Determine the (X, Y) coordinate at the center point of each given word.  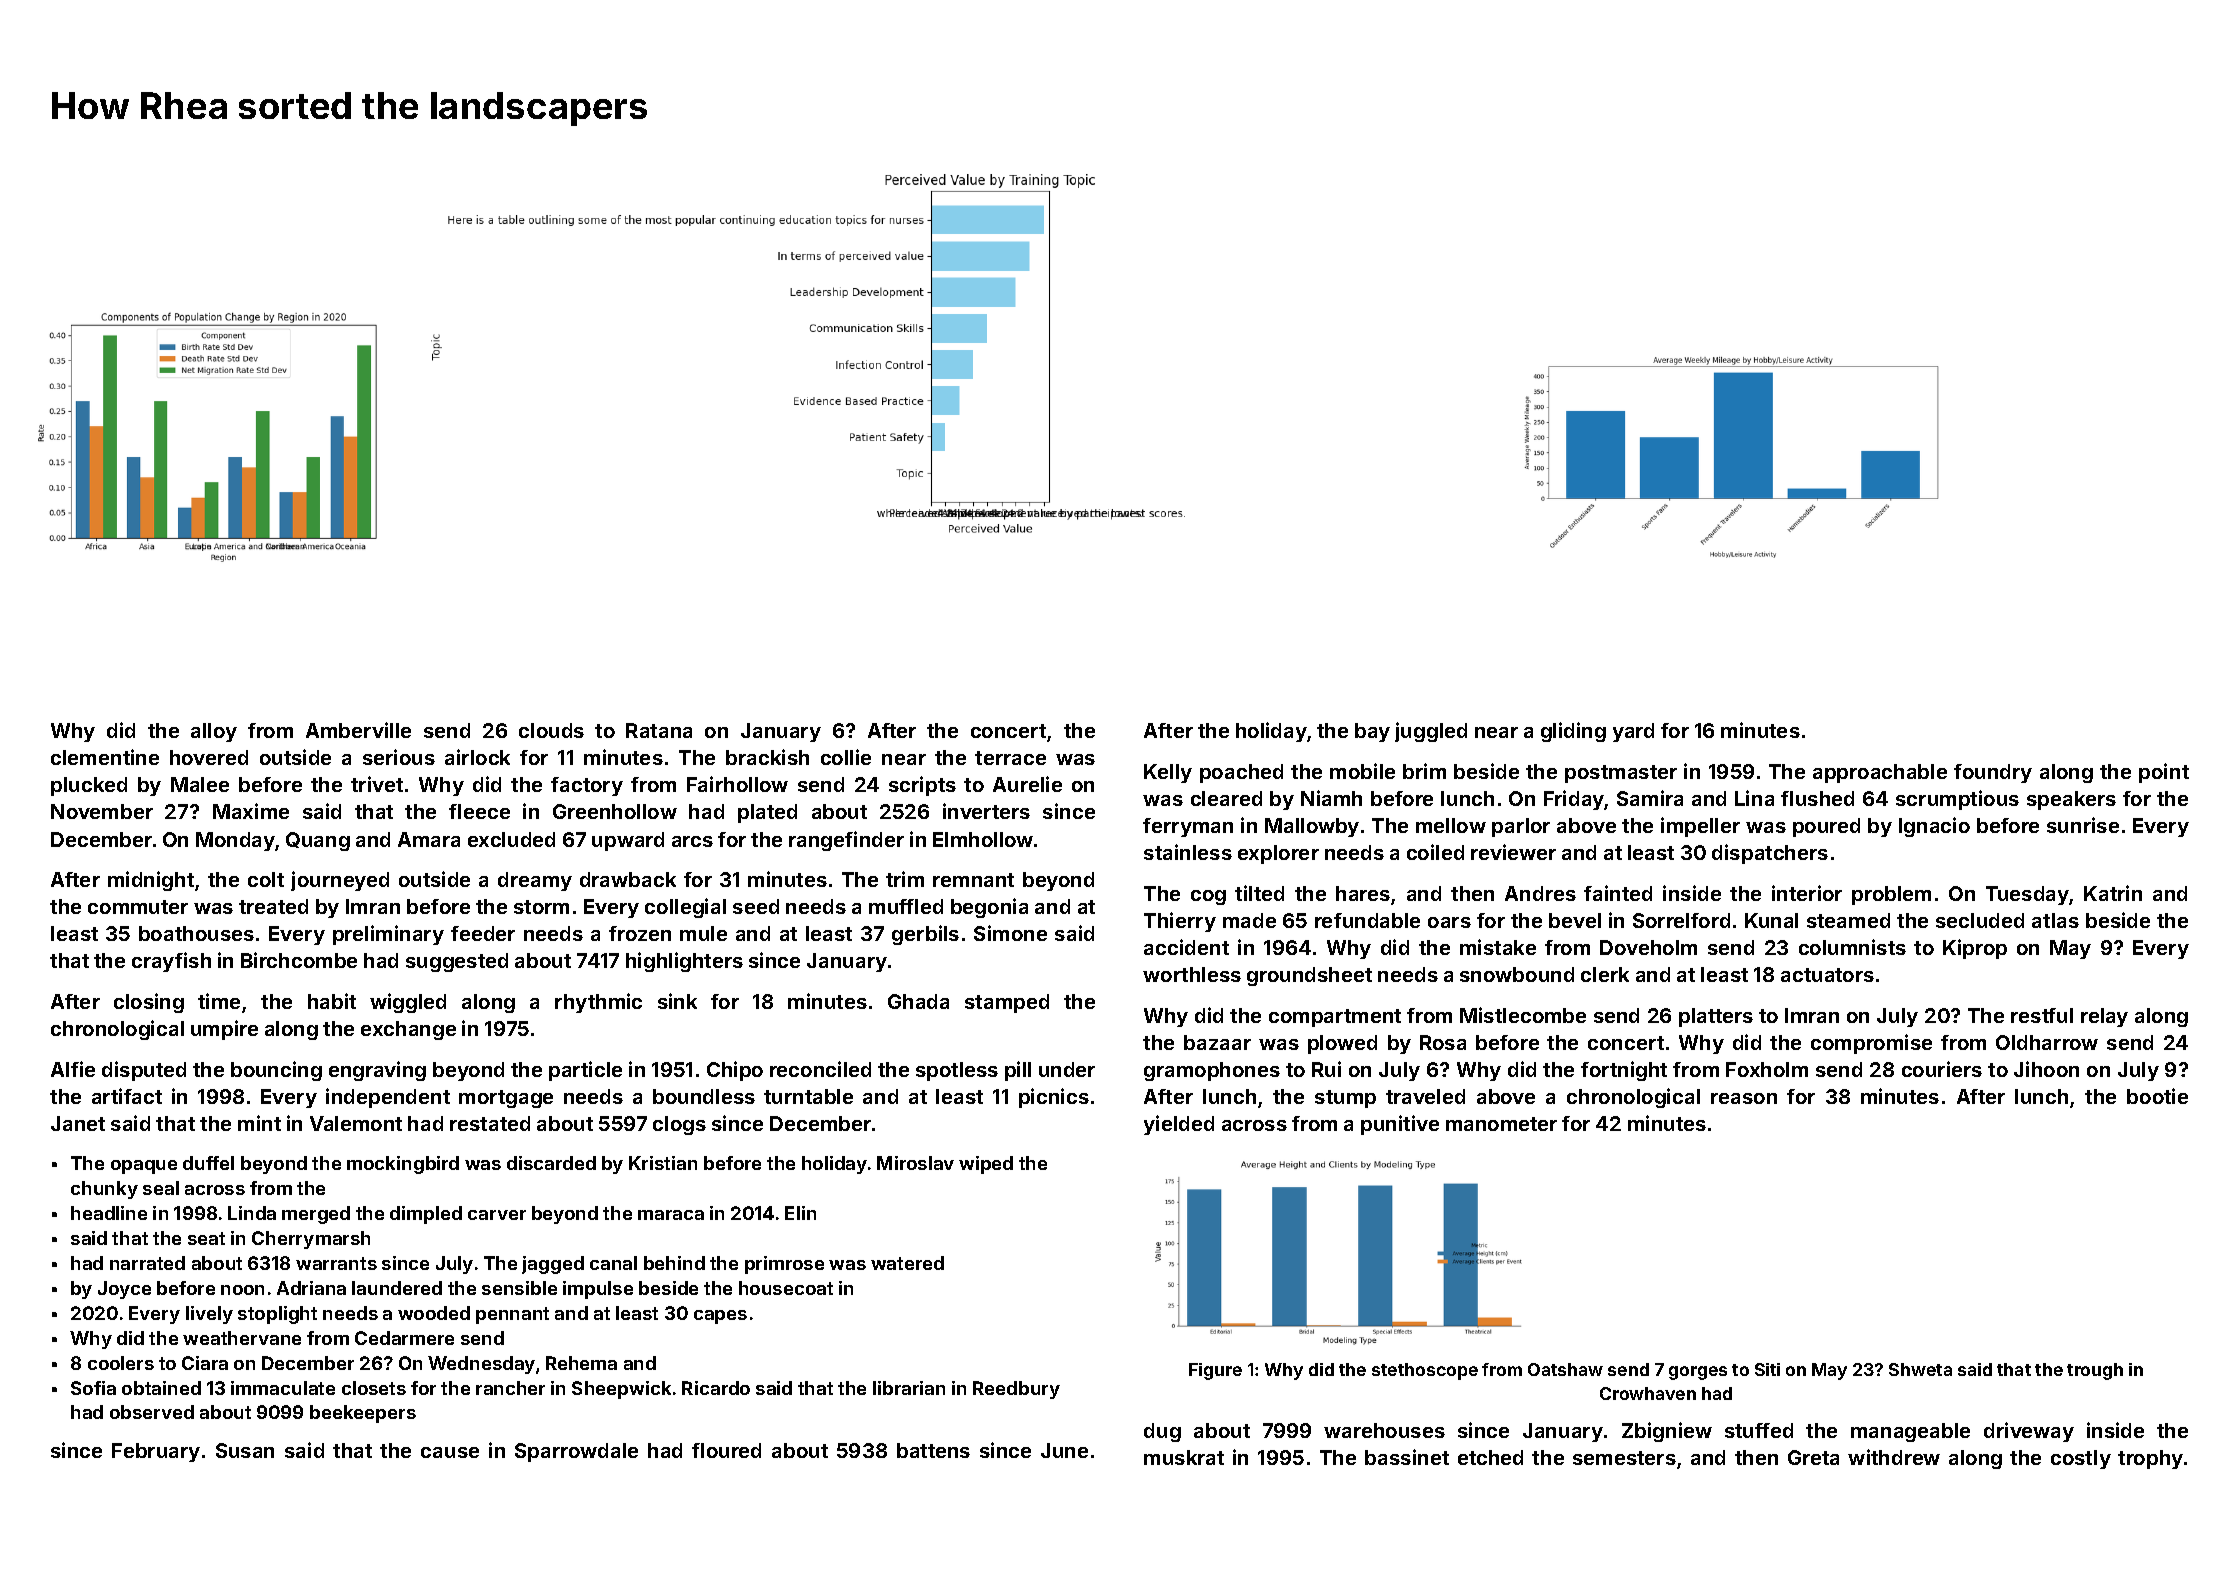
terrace (1010, 758)
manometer (1501, 1124)
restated (490, 1123)
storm (541, 907)
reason (1744, 1098)
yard (1633, 732)
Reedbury (1016, 1390)
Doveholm (1648, 947)
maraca (671, 1215)
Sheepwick (621, 1390)
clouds (551, 730)
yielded (1179, 1125)
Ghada (918, 1001)
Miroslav (915, 1163)
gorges (1698, 1373)
